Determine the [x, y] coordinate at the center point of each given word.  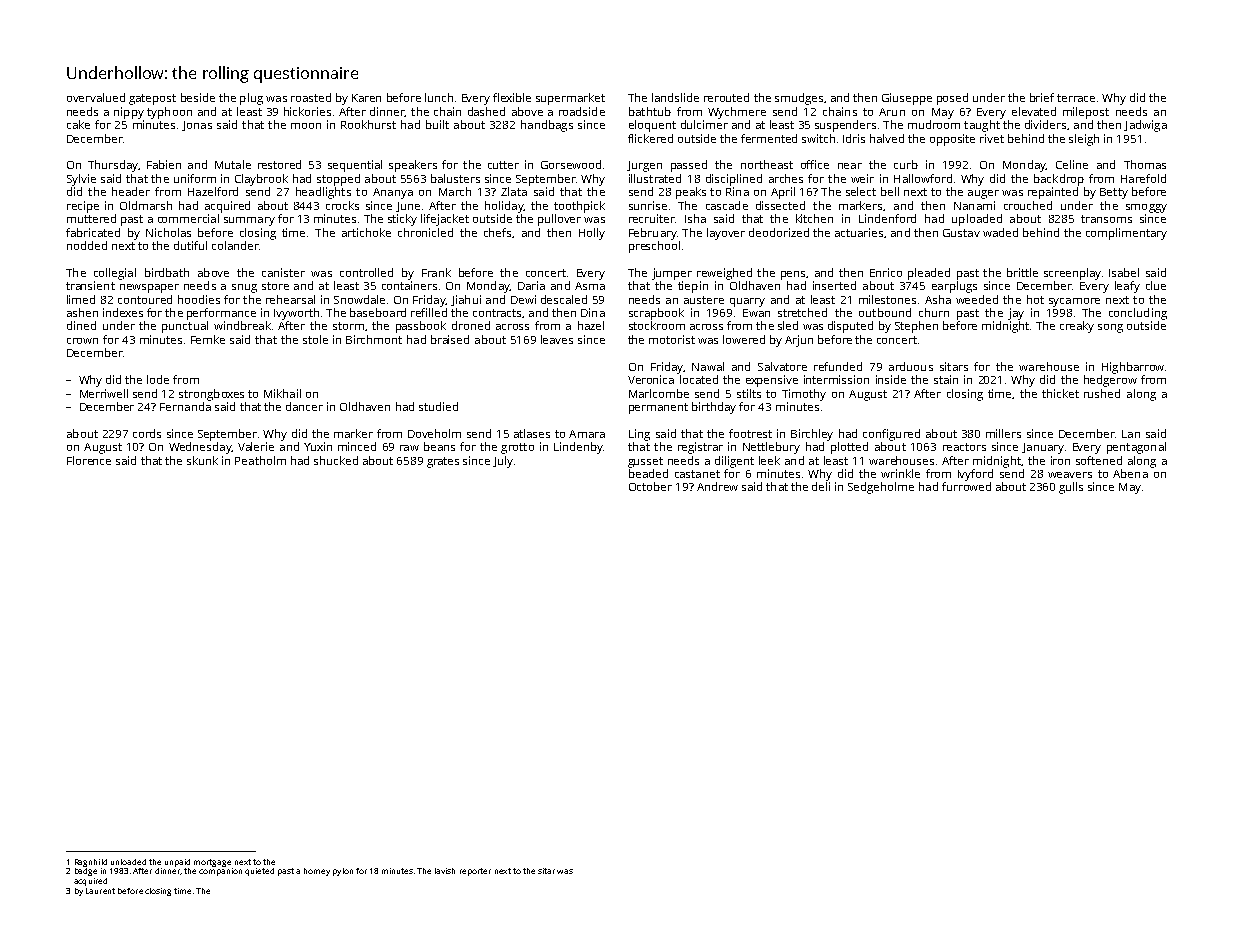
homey [317, 872]
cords [147, 433]
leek [769, 460]
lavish [445, 871]
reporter [475, 872]
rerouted [726, 97]
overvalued [96, 97]
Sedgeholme [881, 488]
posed [952, 99]
